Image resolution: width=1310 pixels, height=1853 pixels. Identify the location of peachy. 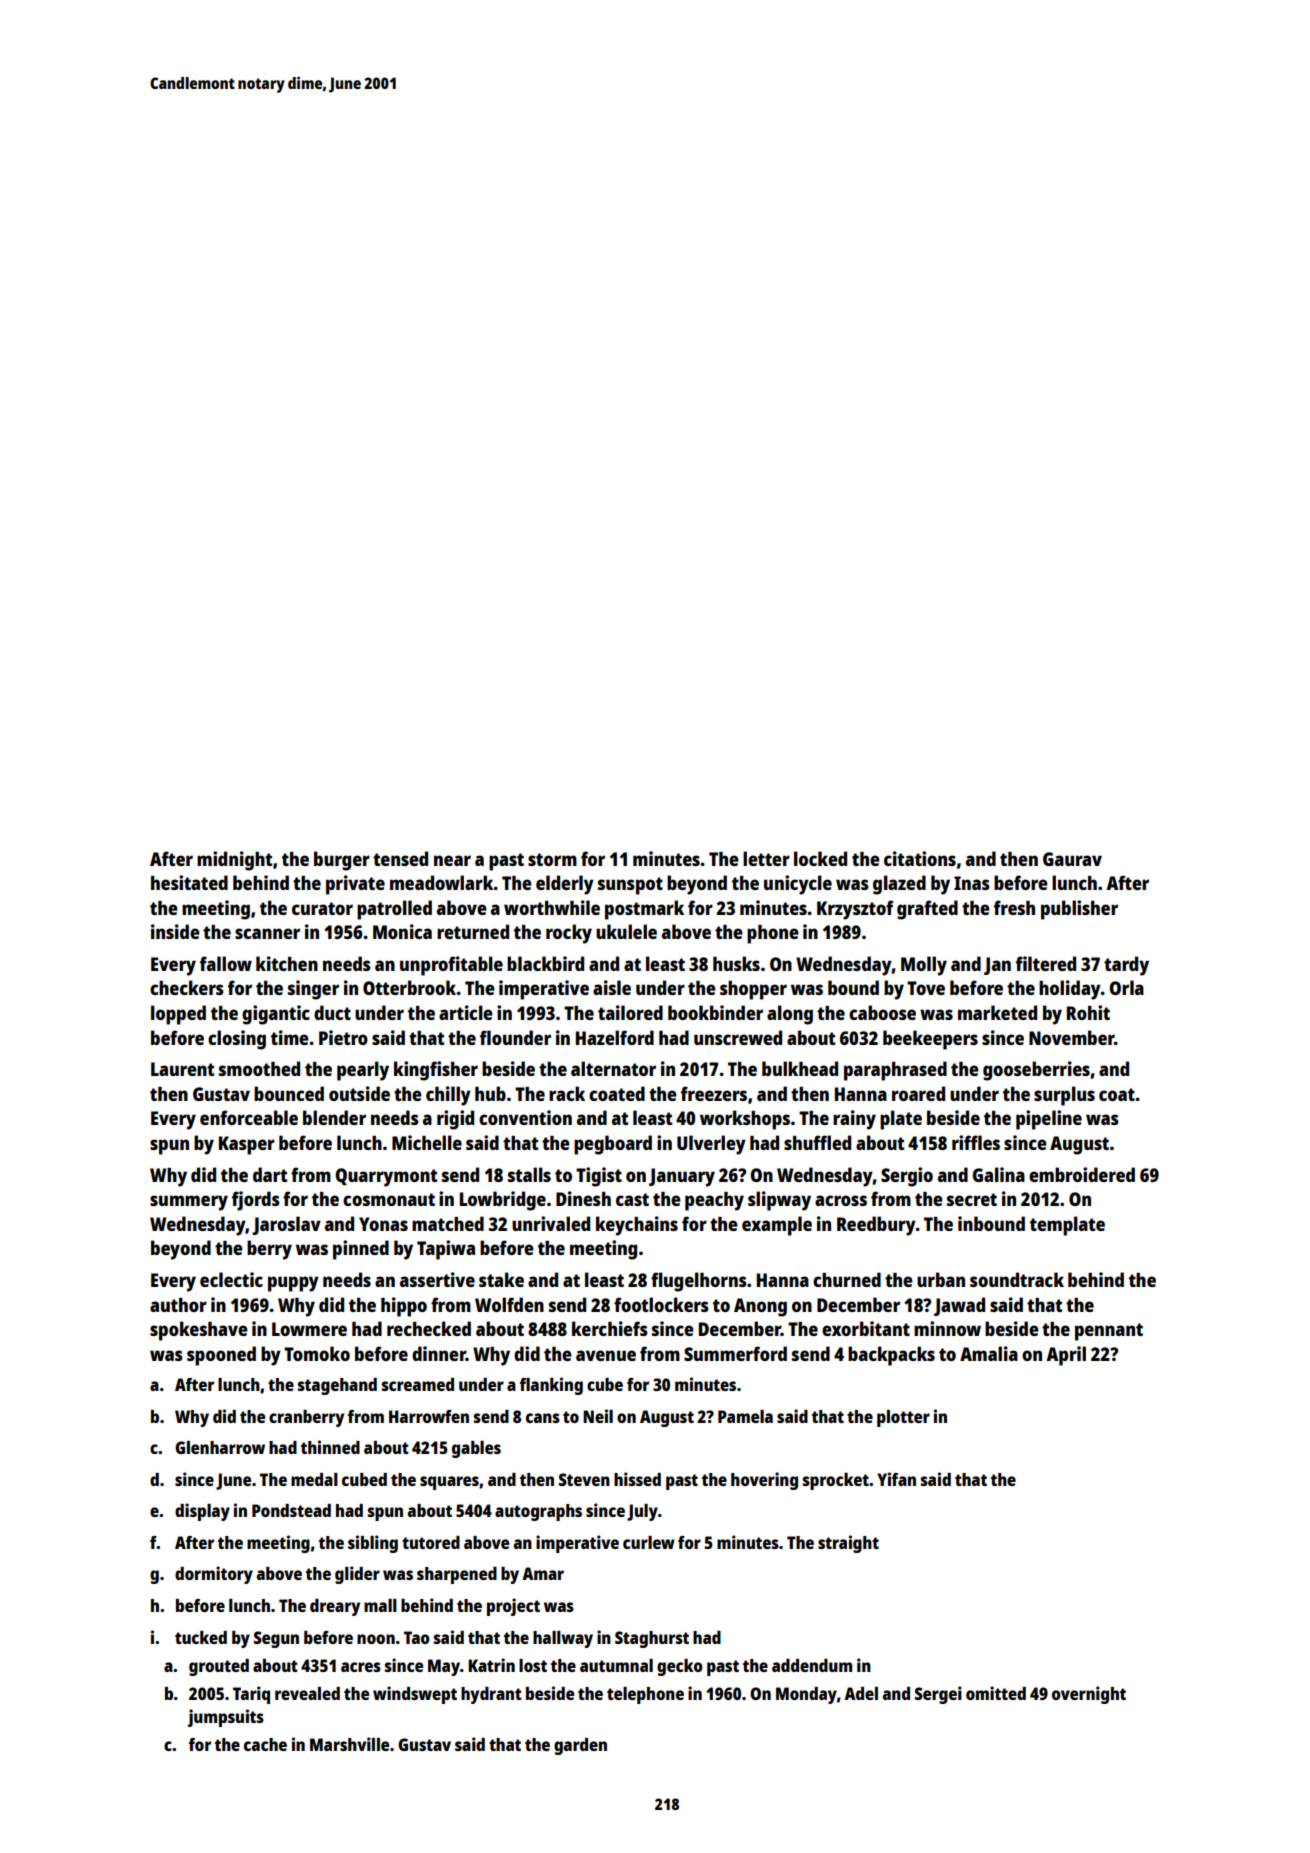
(714, 1201).
